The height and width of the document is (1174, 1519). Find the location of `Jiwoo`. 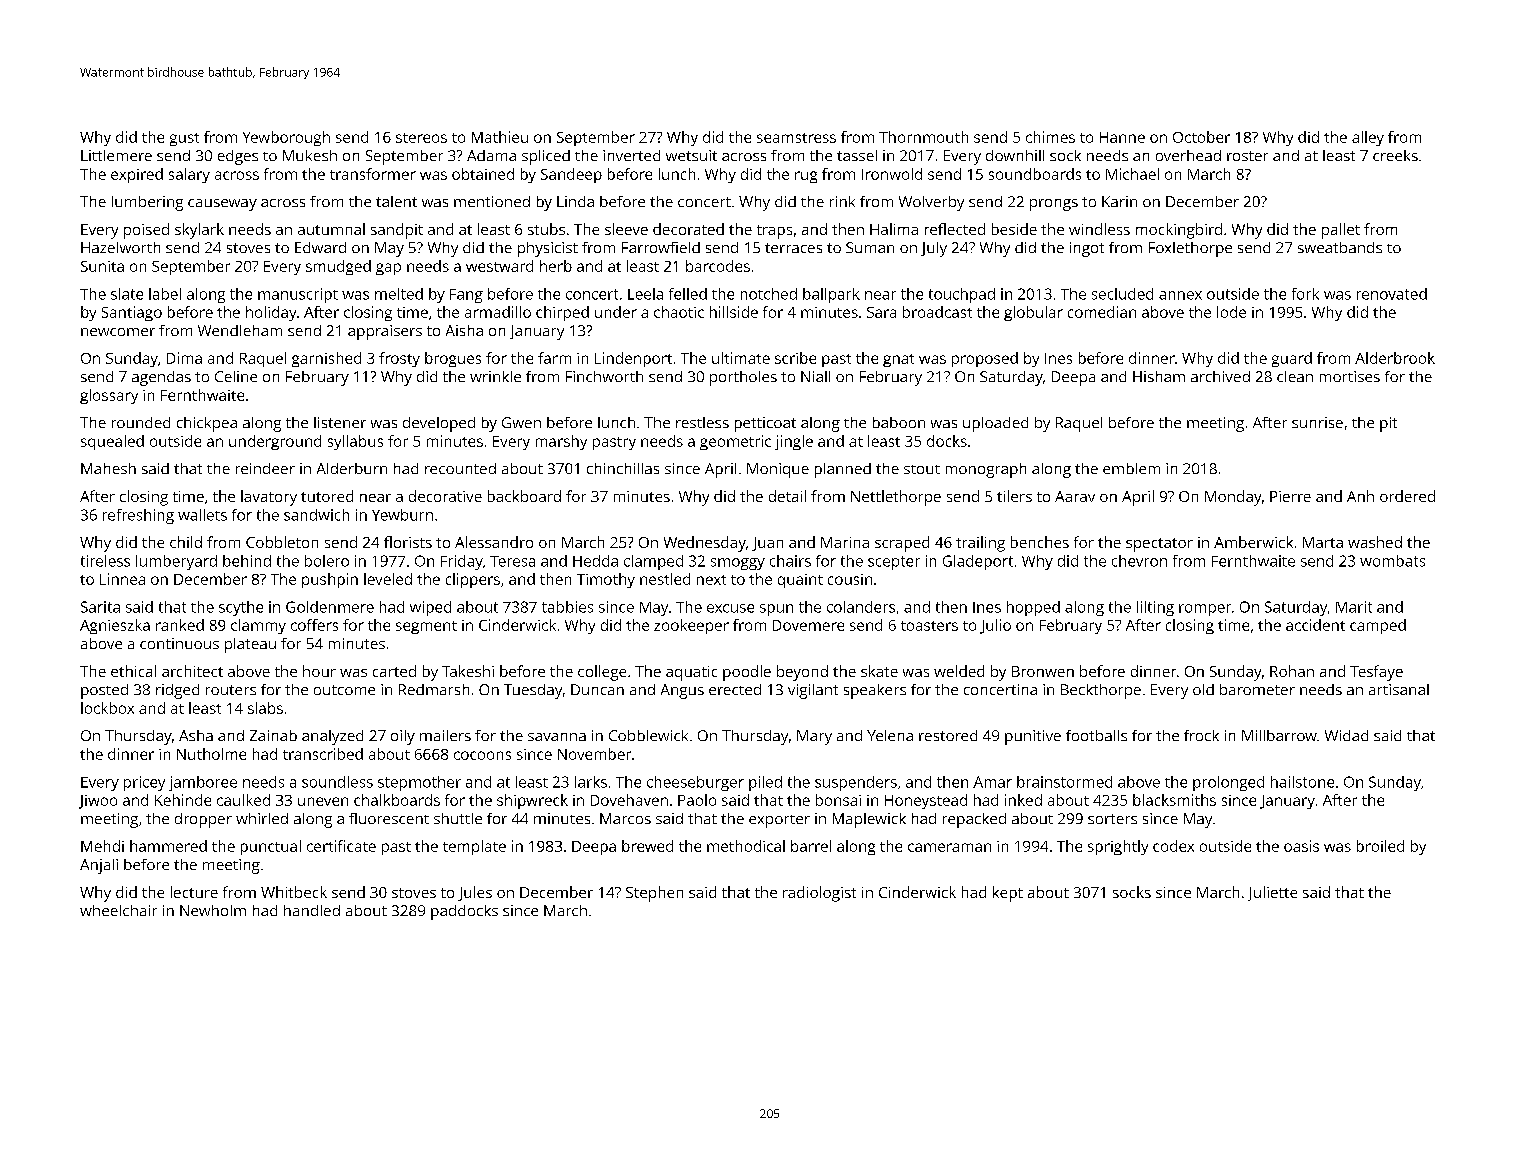

Jiwoo is located at coordinates (98, 802).
